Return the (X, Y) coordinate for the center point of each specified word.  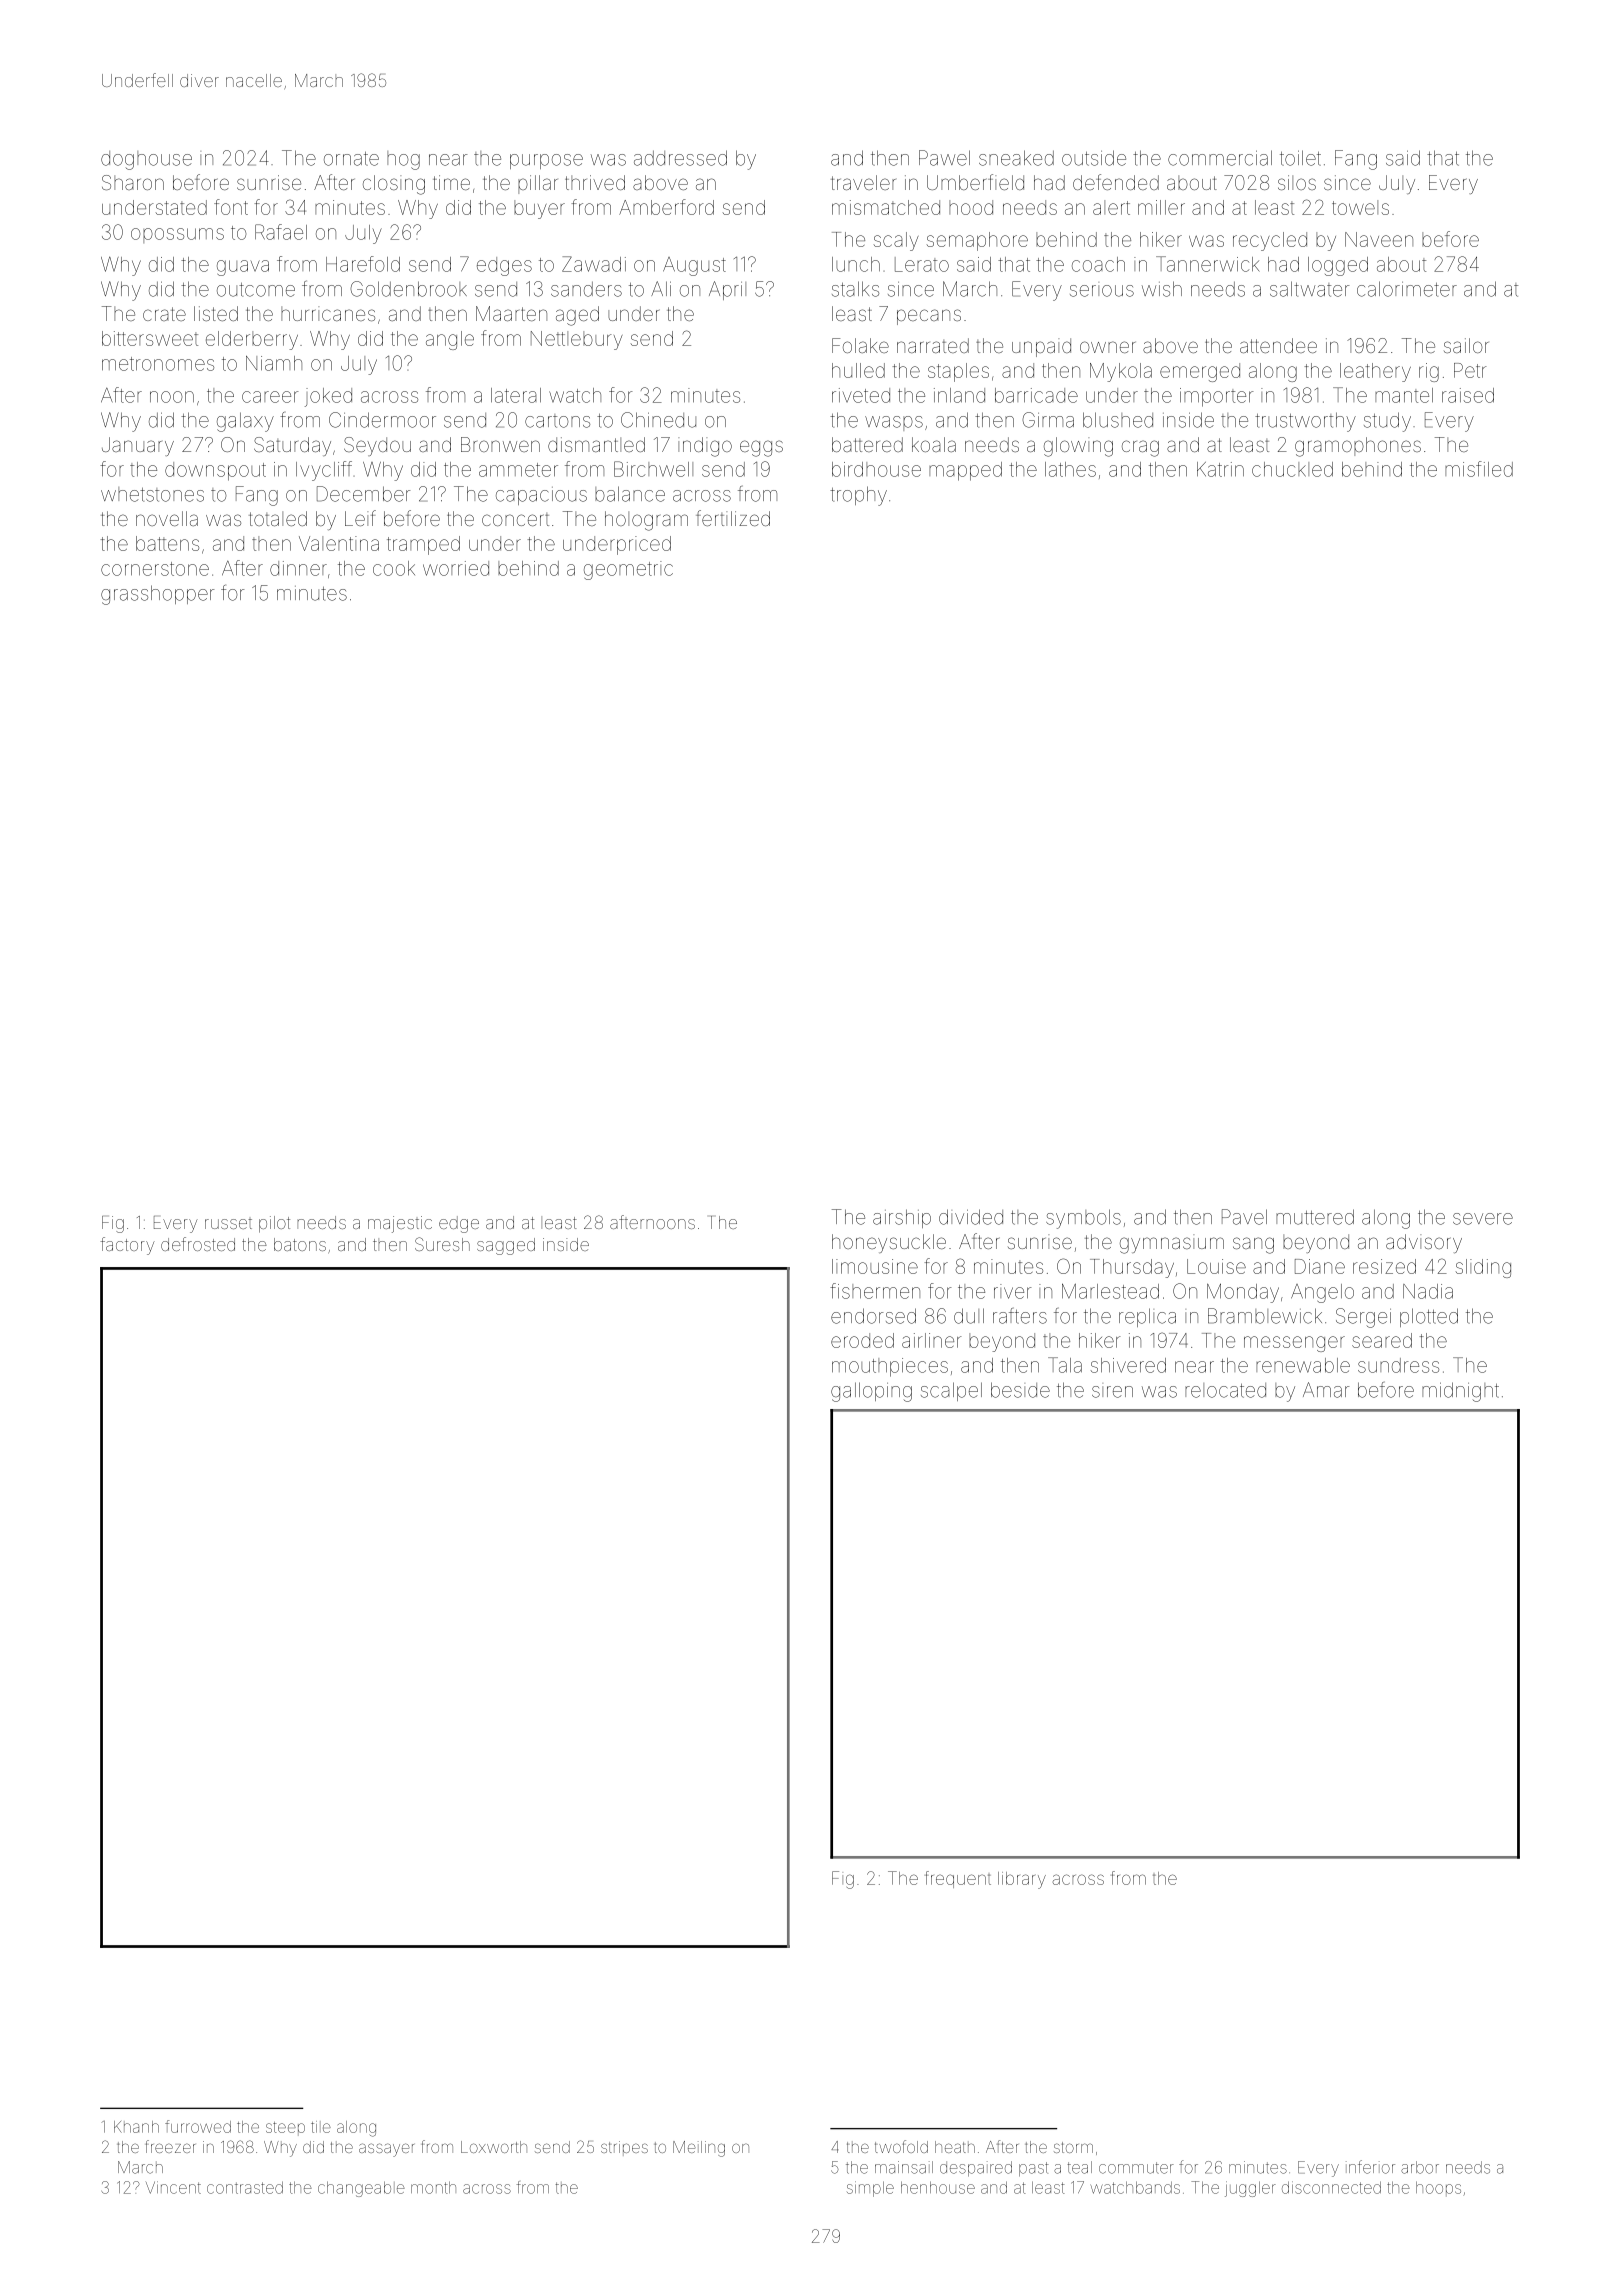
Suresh (442, 1244)
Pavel (1244, 1217)
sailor (1466, 345)
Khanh (136, 2127)
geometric (628, 570)
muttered (1315, 1217)
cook (394, 568)
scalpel (951, 1391)
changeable (361, 2189)
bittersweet (150, 338)
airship (902, 1218)
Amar (1326, 1390)
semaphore (977, 241)
